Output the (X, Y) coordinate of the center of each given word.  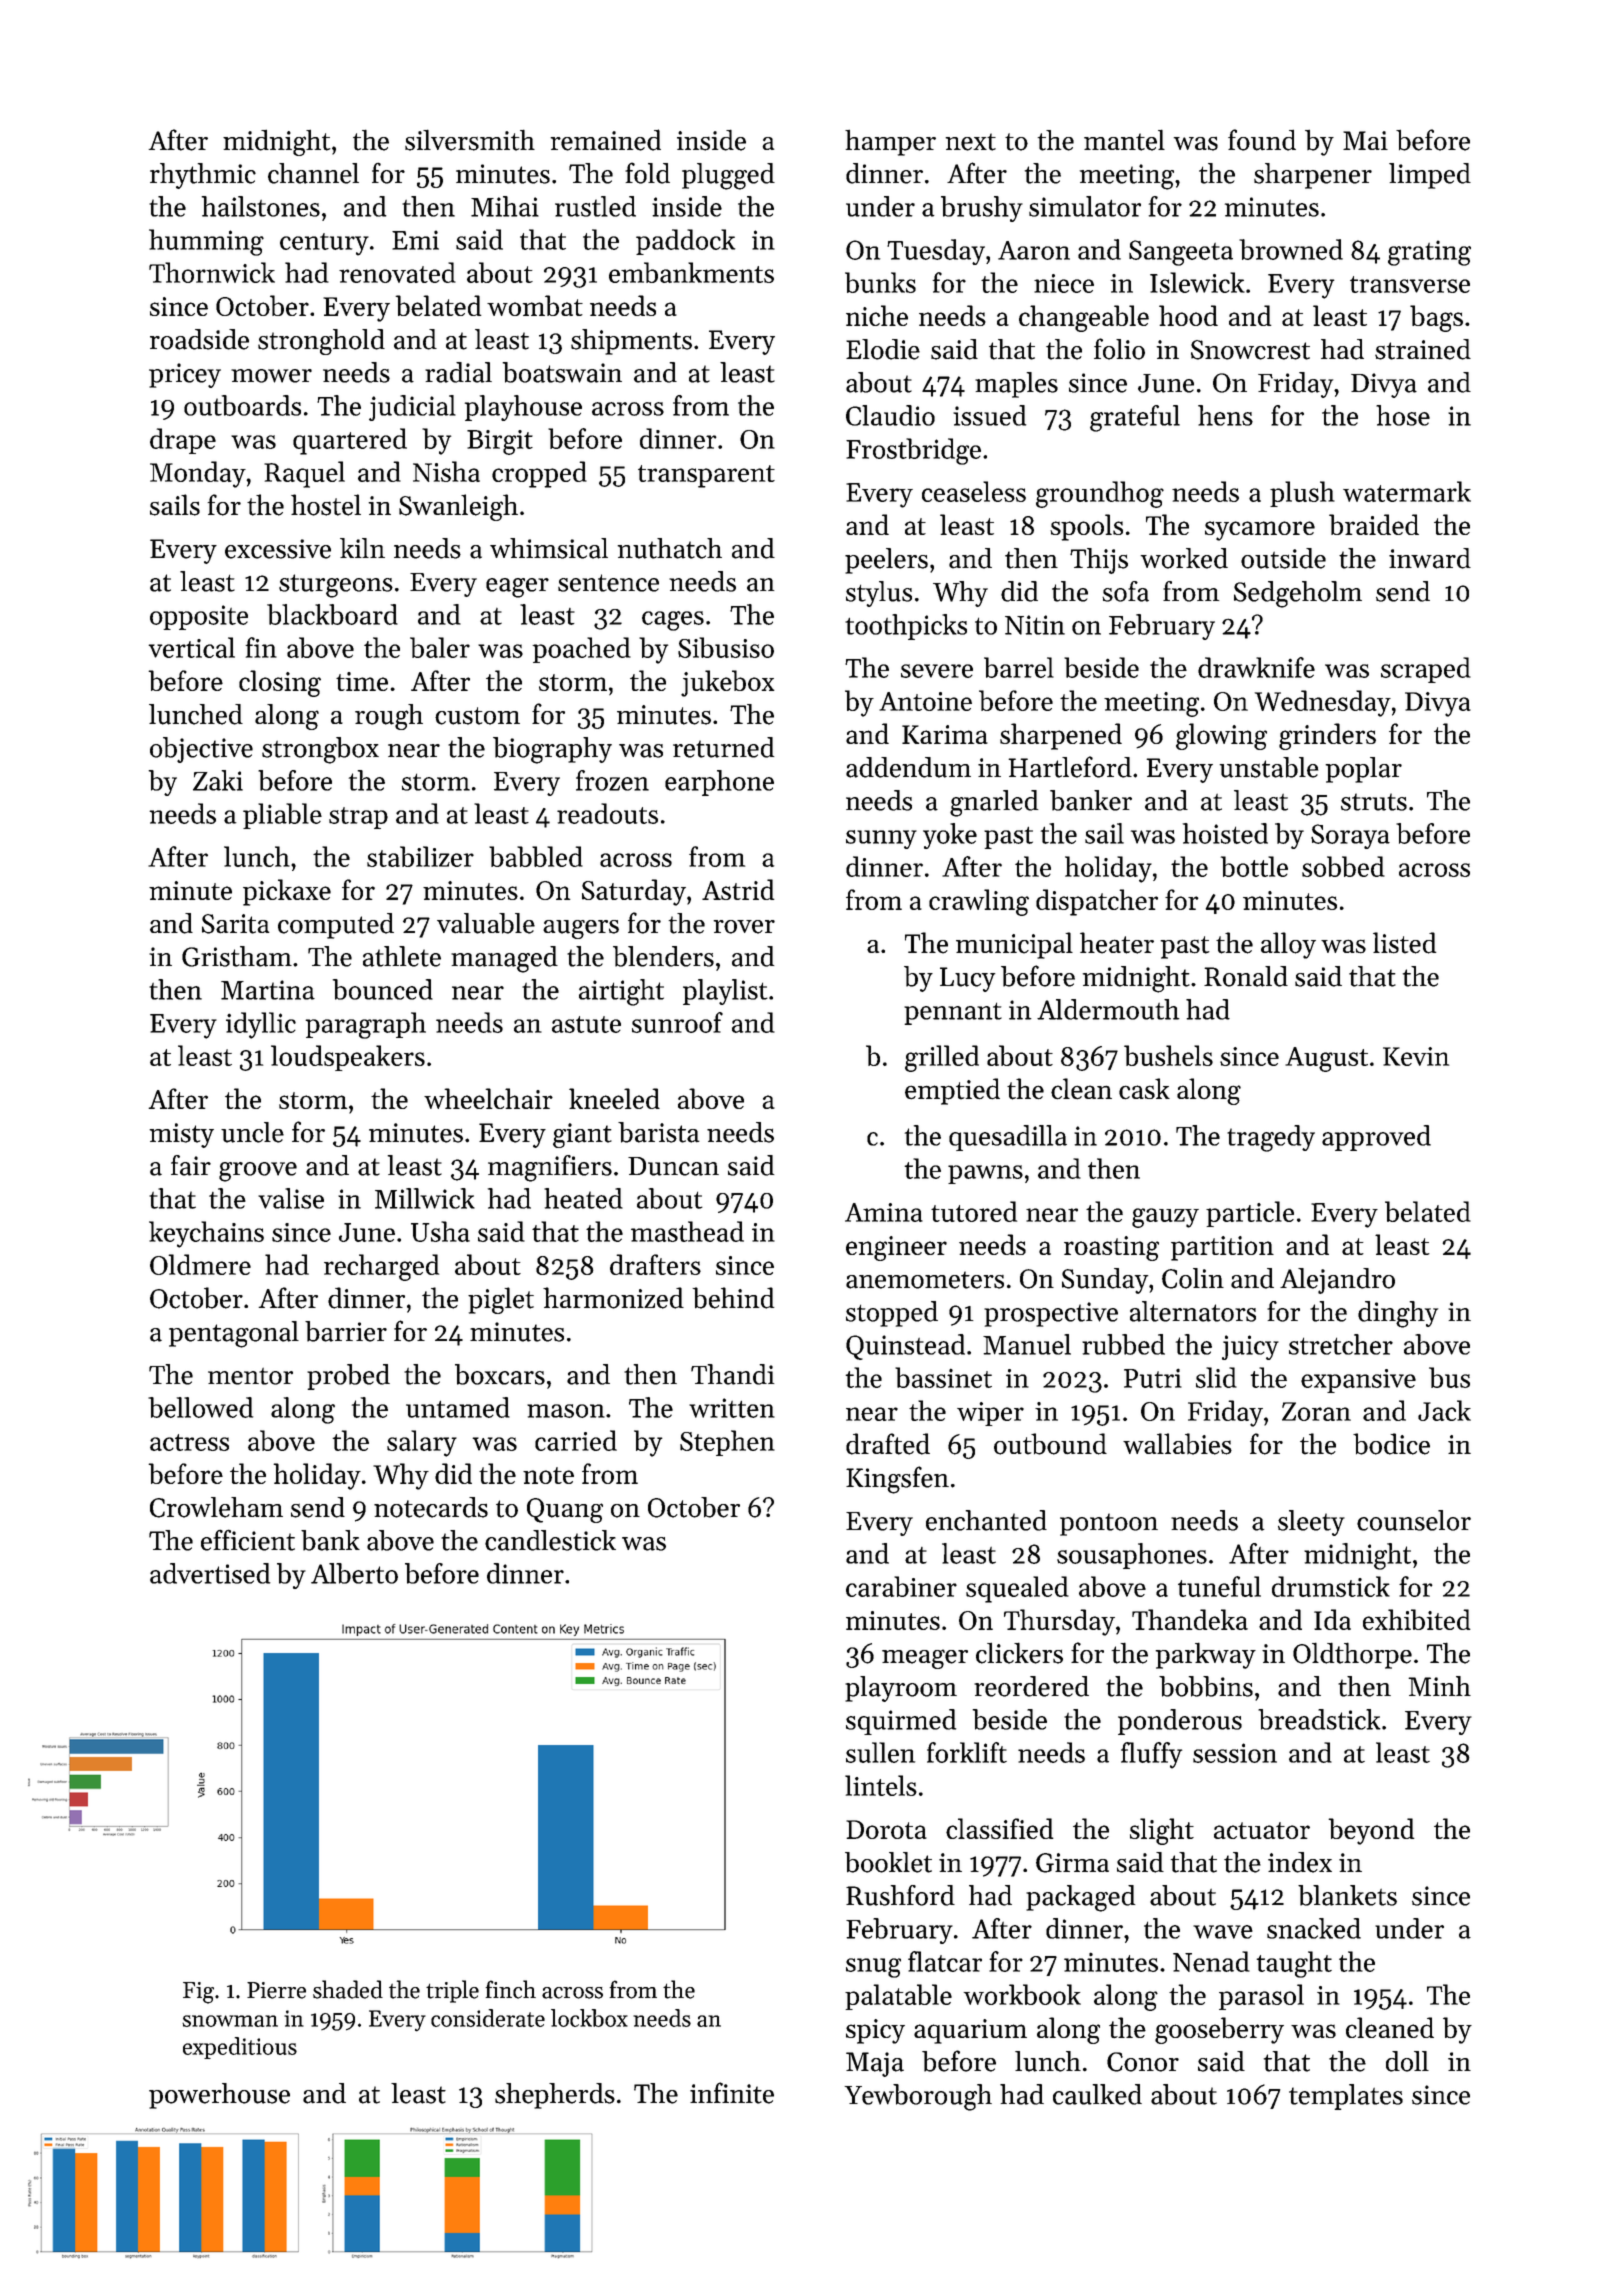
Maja (875, 2064)
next (970, 142)
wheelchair (488, 1098)
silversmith (470, 140)
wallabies (1177, 1444)
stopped (892, 1314)
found (1262, 140)
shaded (348, 1989)
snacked (1314, 1928)
